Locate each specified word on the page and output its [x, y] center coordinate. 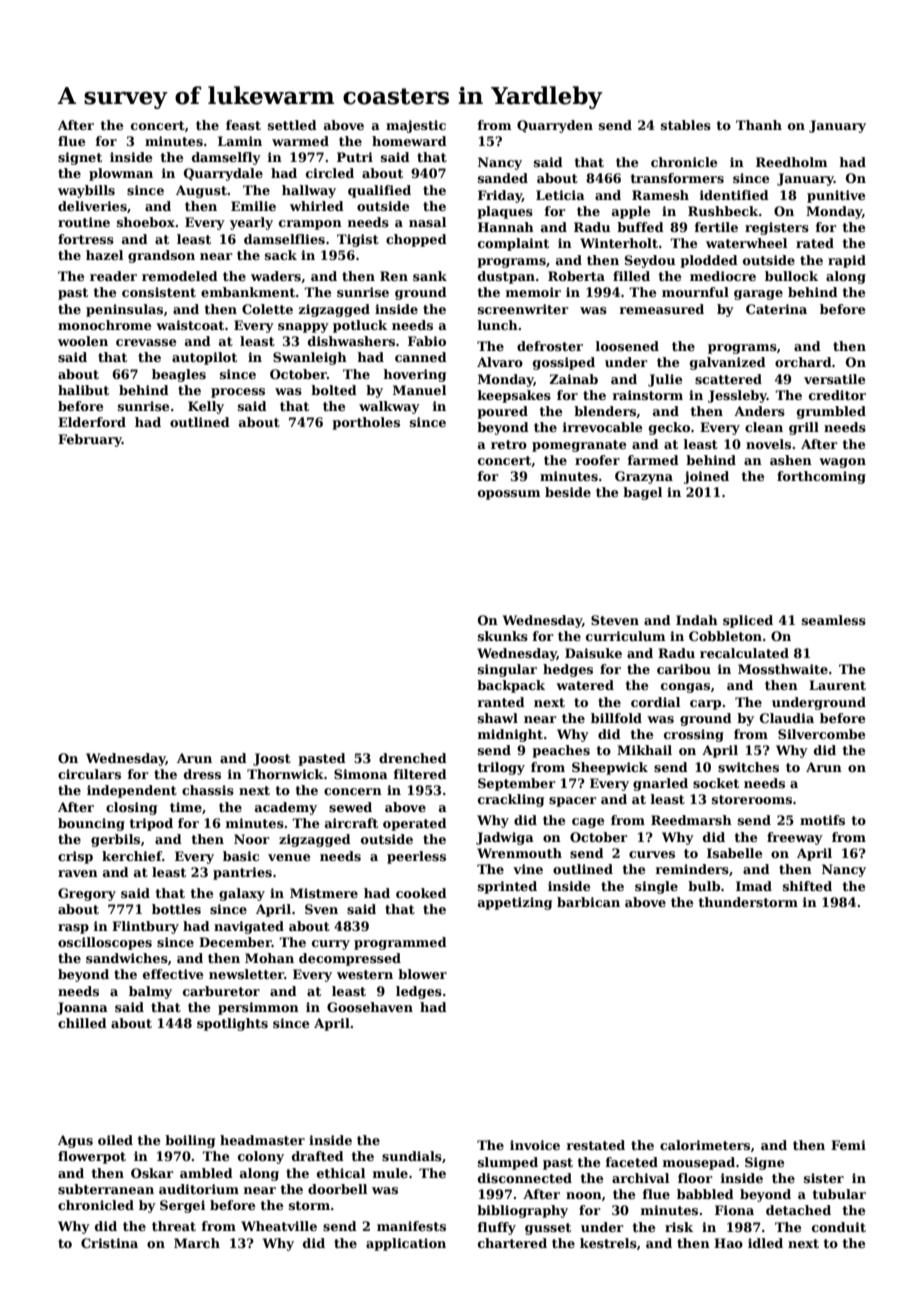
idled [765, 1243]
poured [502, 412]
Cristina [109, 1243]
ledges [419, 992]
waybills [86, 191]
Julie [665, 380]
